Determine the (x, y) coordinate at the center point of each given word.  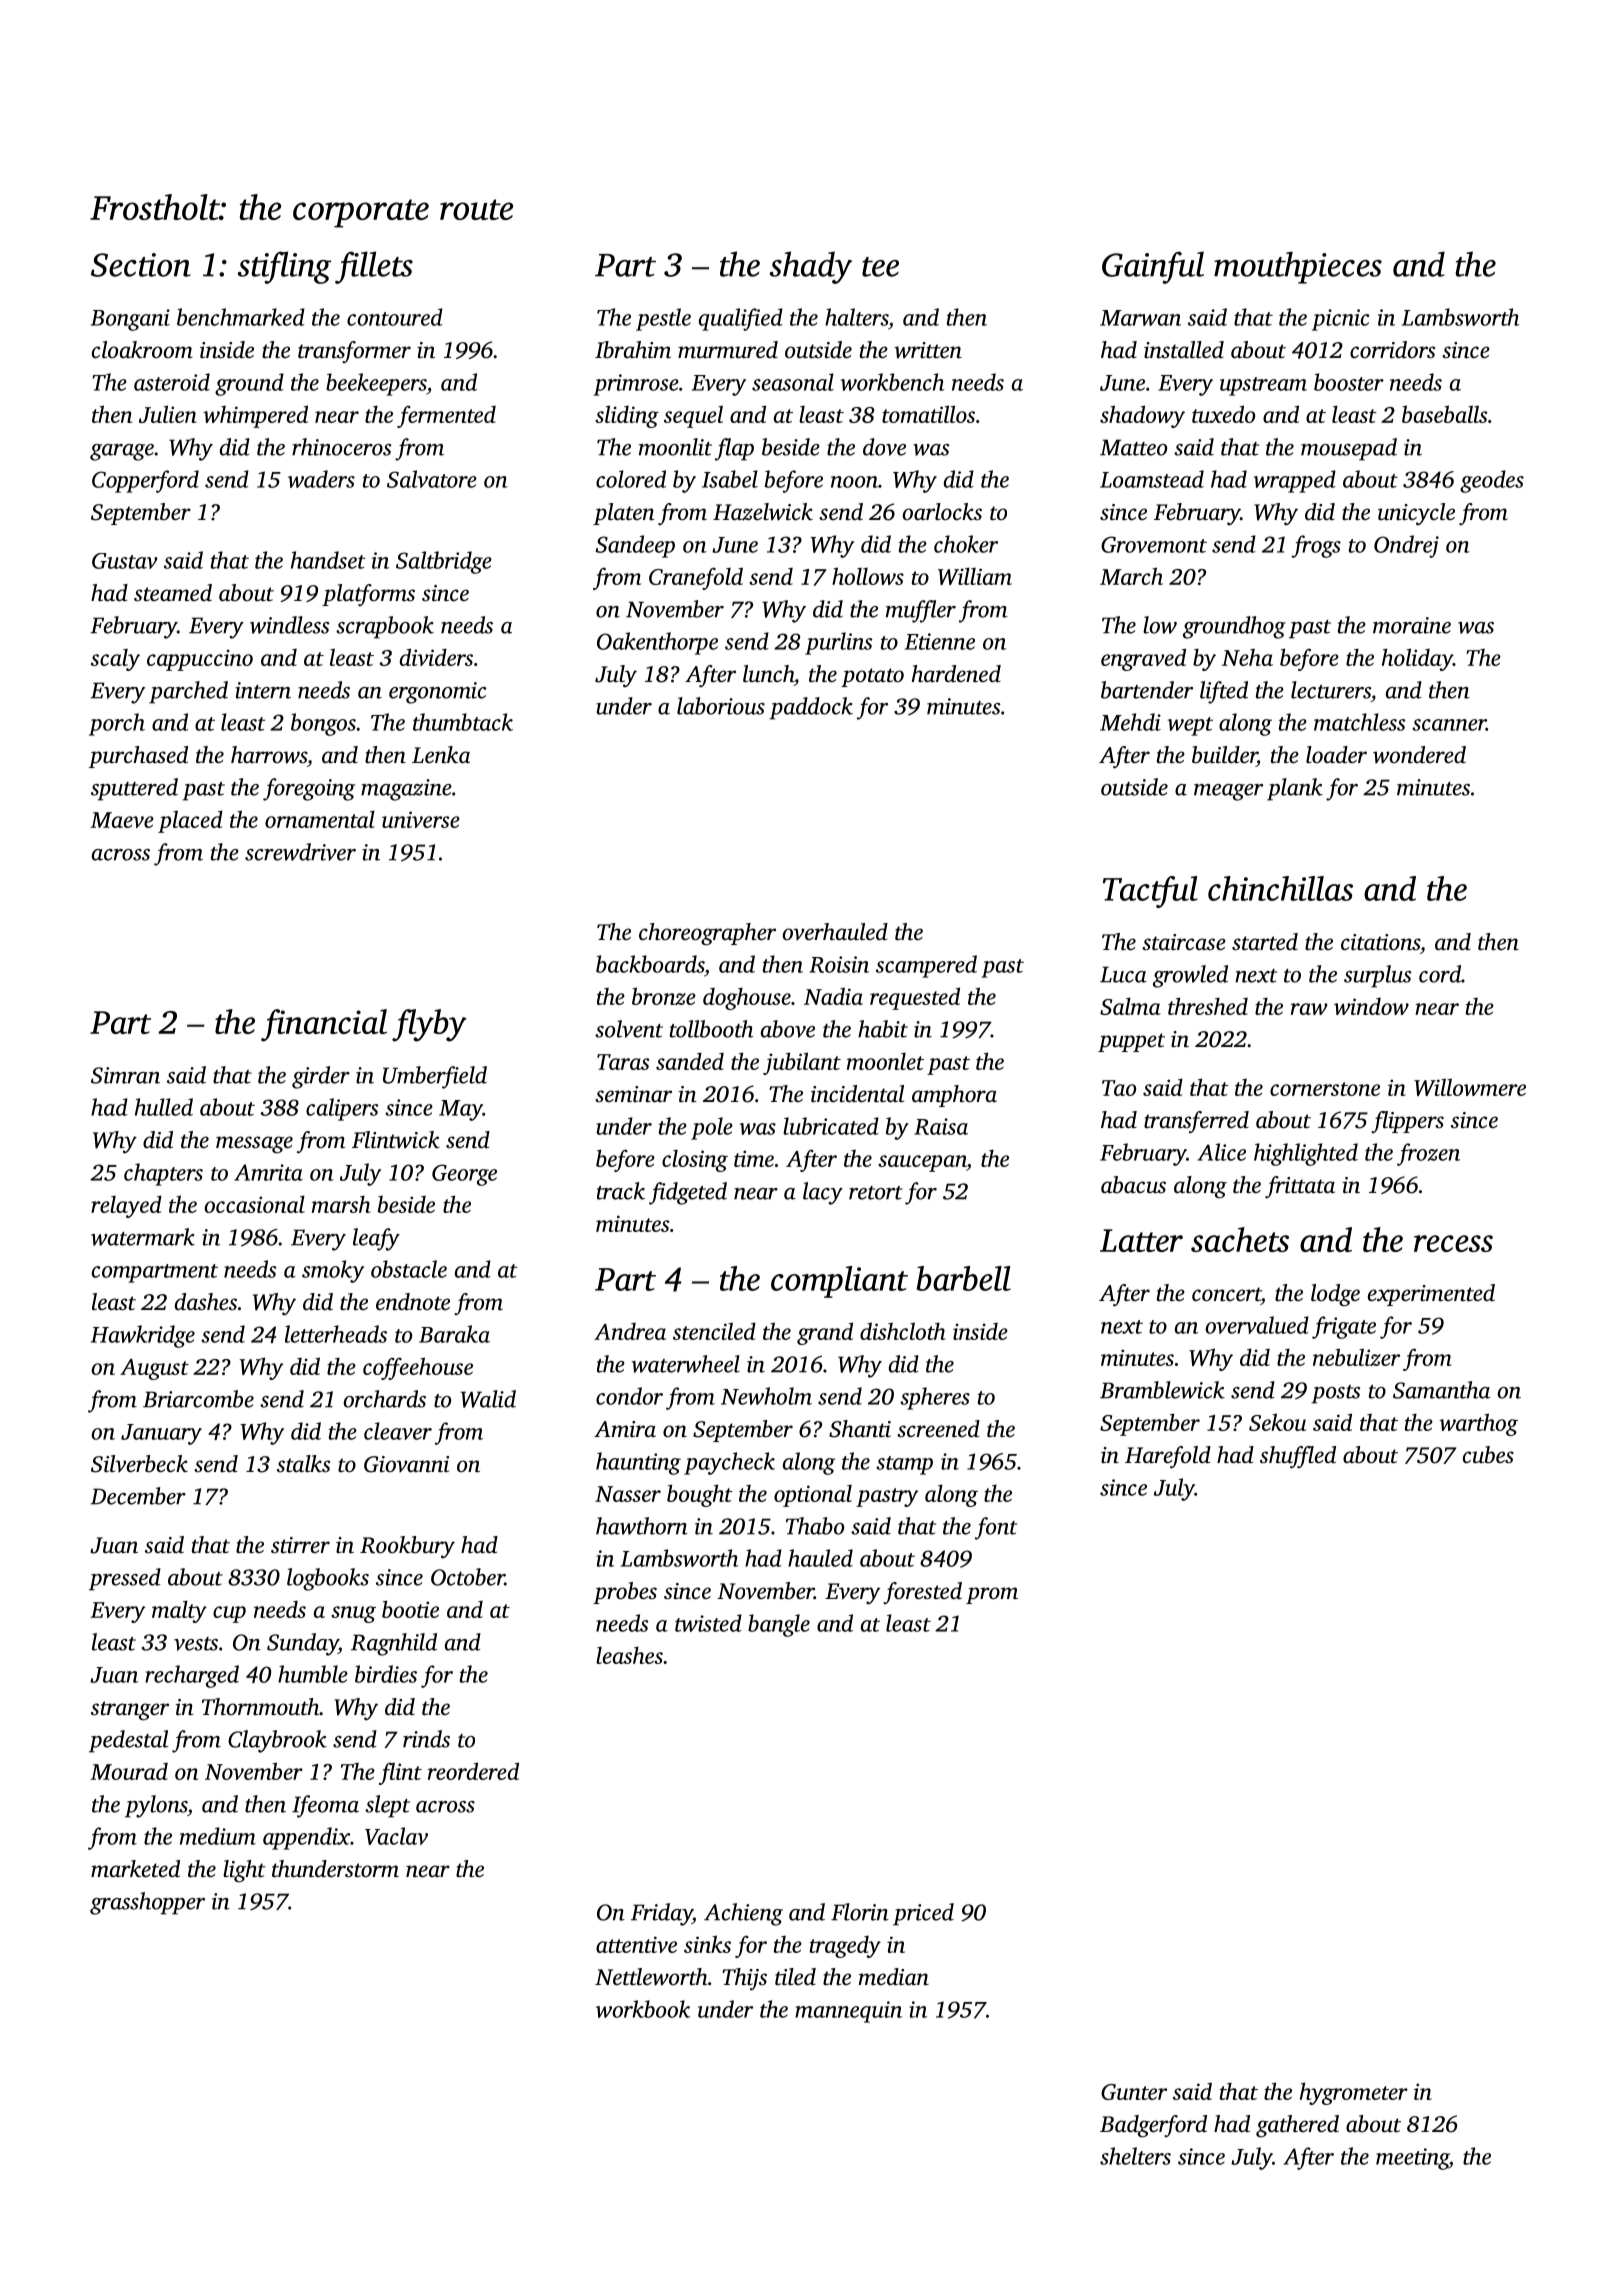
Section (141, 265)
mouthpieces (1298, 267)
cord (1440, 974)
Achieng (743, 1914)
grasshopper (147, 1903)
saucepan (922, 1163)
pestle (663, 319)
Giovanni (406, 1464)
